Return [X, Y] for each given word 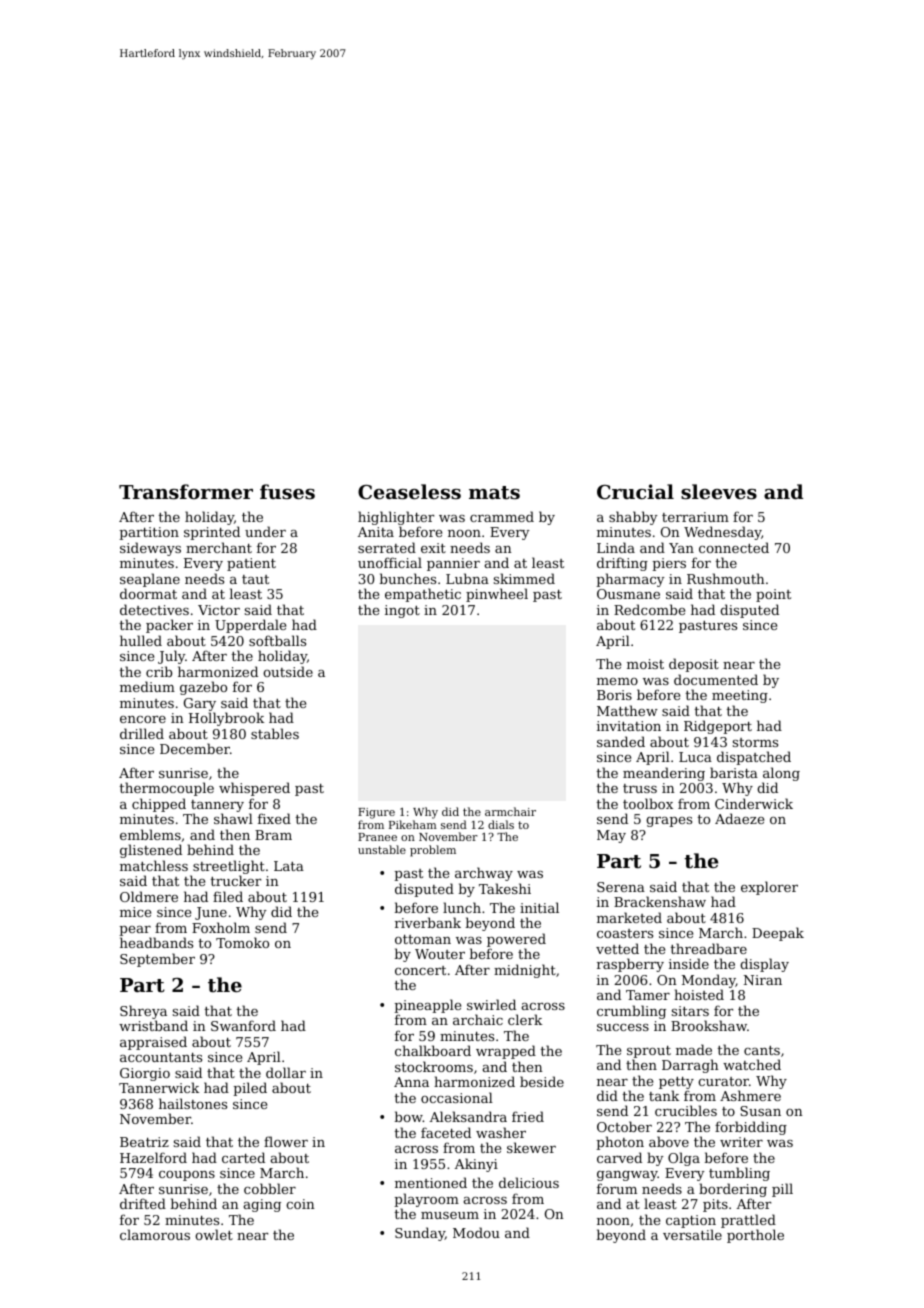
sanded [621, 741]
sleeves [719, 492]
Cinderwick [754, 803]
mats [494, 493]
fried [528, 1116]
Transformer [186, 492]
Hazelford [153, 1157]
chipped [159, 805]
